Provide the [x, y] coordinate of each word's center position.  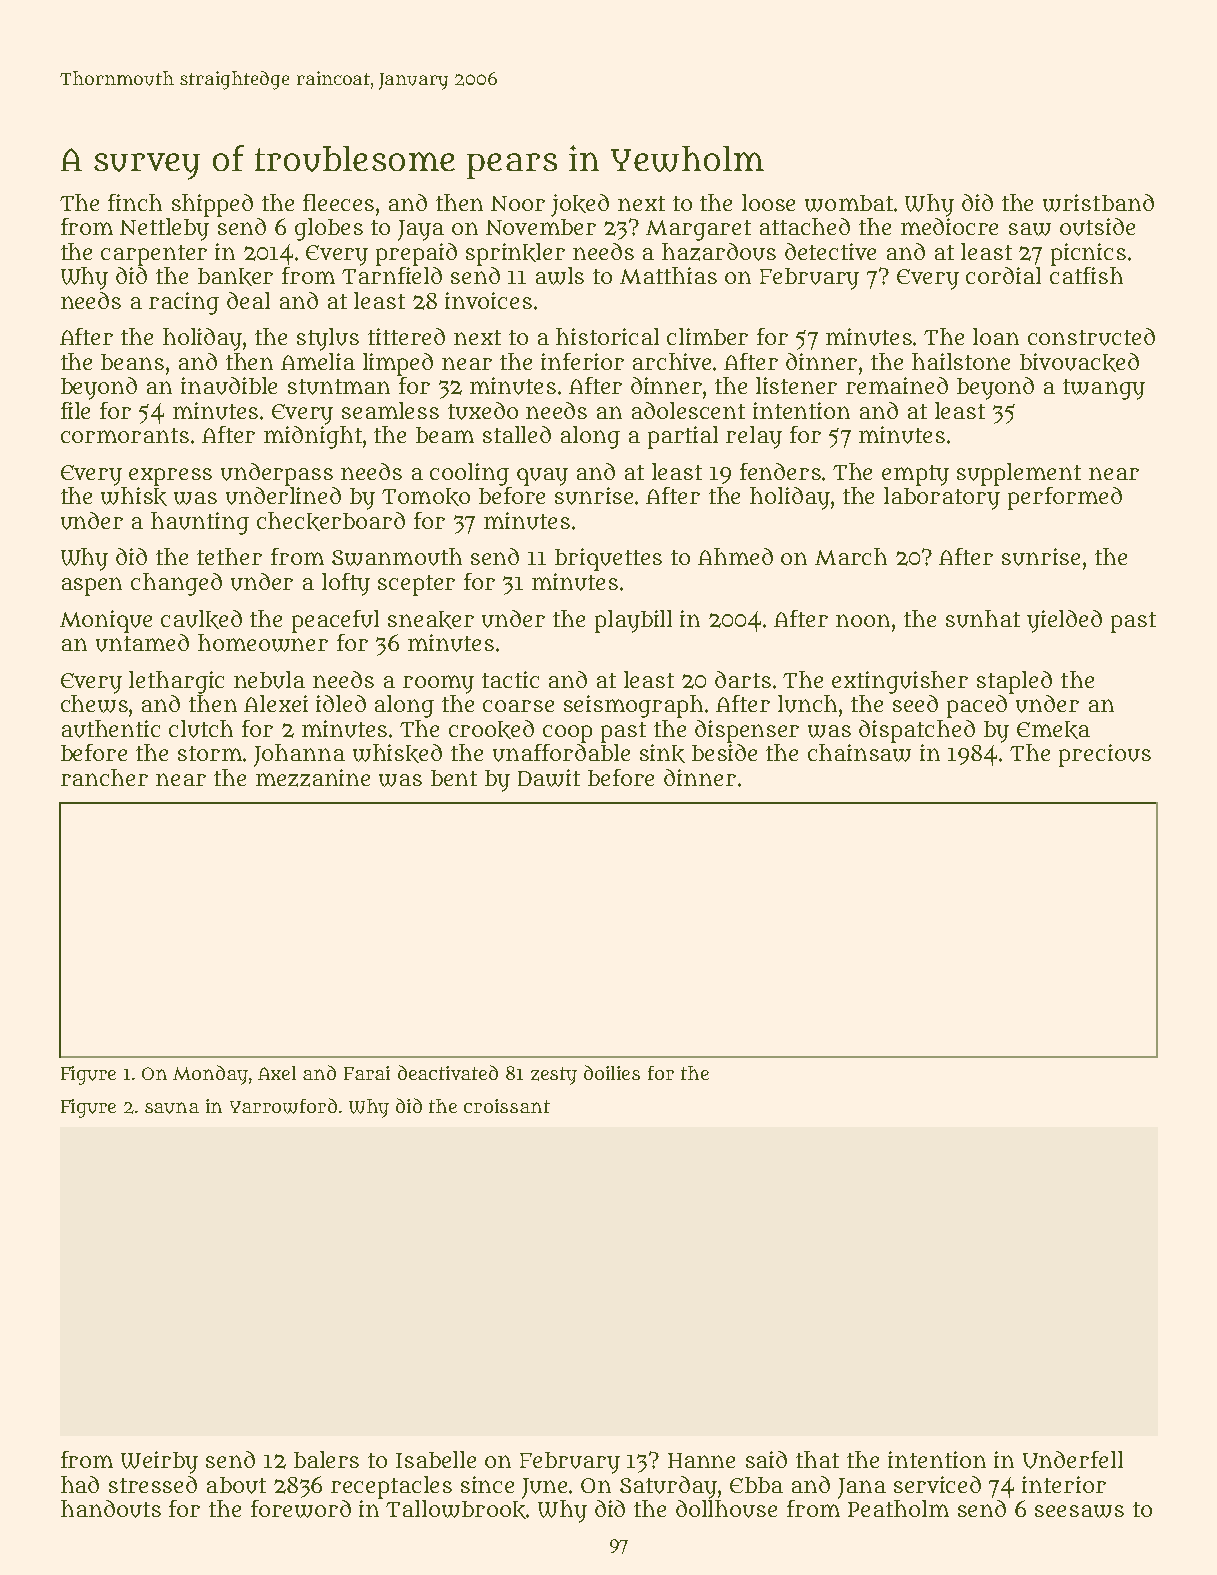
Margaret [698, 230]
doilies [612, 1072]
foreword [301, 1509]
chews [94, 704]
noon [863, 620]
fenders [780, 471]
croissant [507, 1106]
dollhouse [726, 1509]
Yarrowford [283, 1106]
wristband [1098, 203]
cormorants [125, 435]
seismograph [633, 706]
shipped [212, 205]
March [851, 556]
